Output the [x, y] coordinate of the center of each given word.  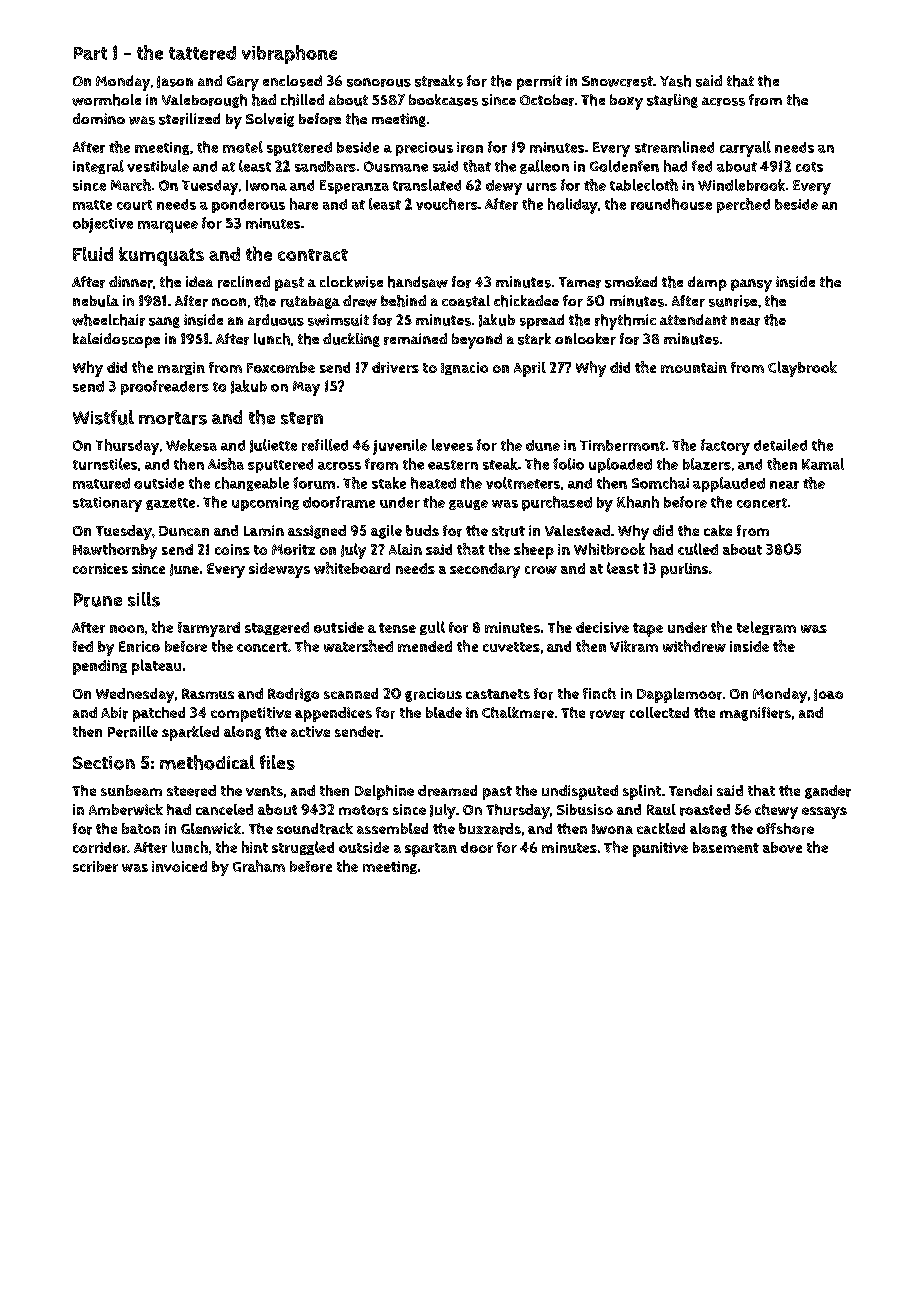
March [131, 185]
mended [425, 646]
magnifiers [755, 714]
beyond [477, 341]
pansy [751, 285]
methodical [207, 762]
